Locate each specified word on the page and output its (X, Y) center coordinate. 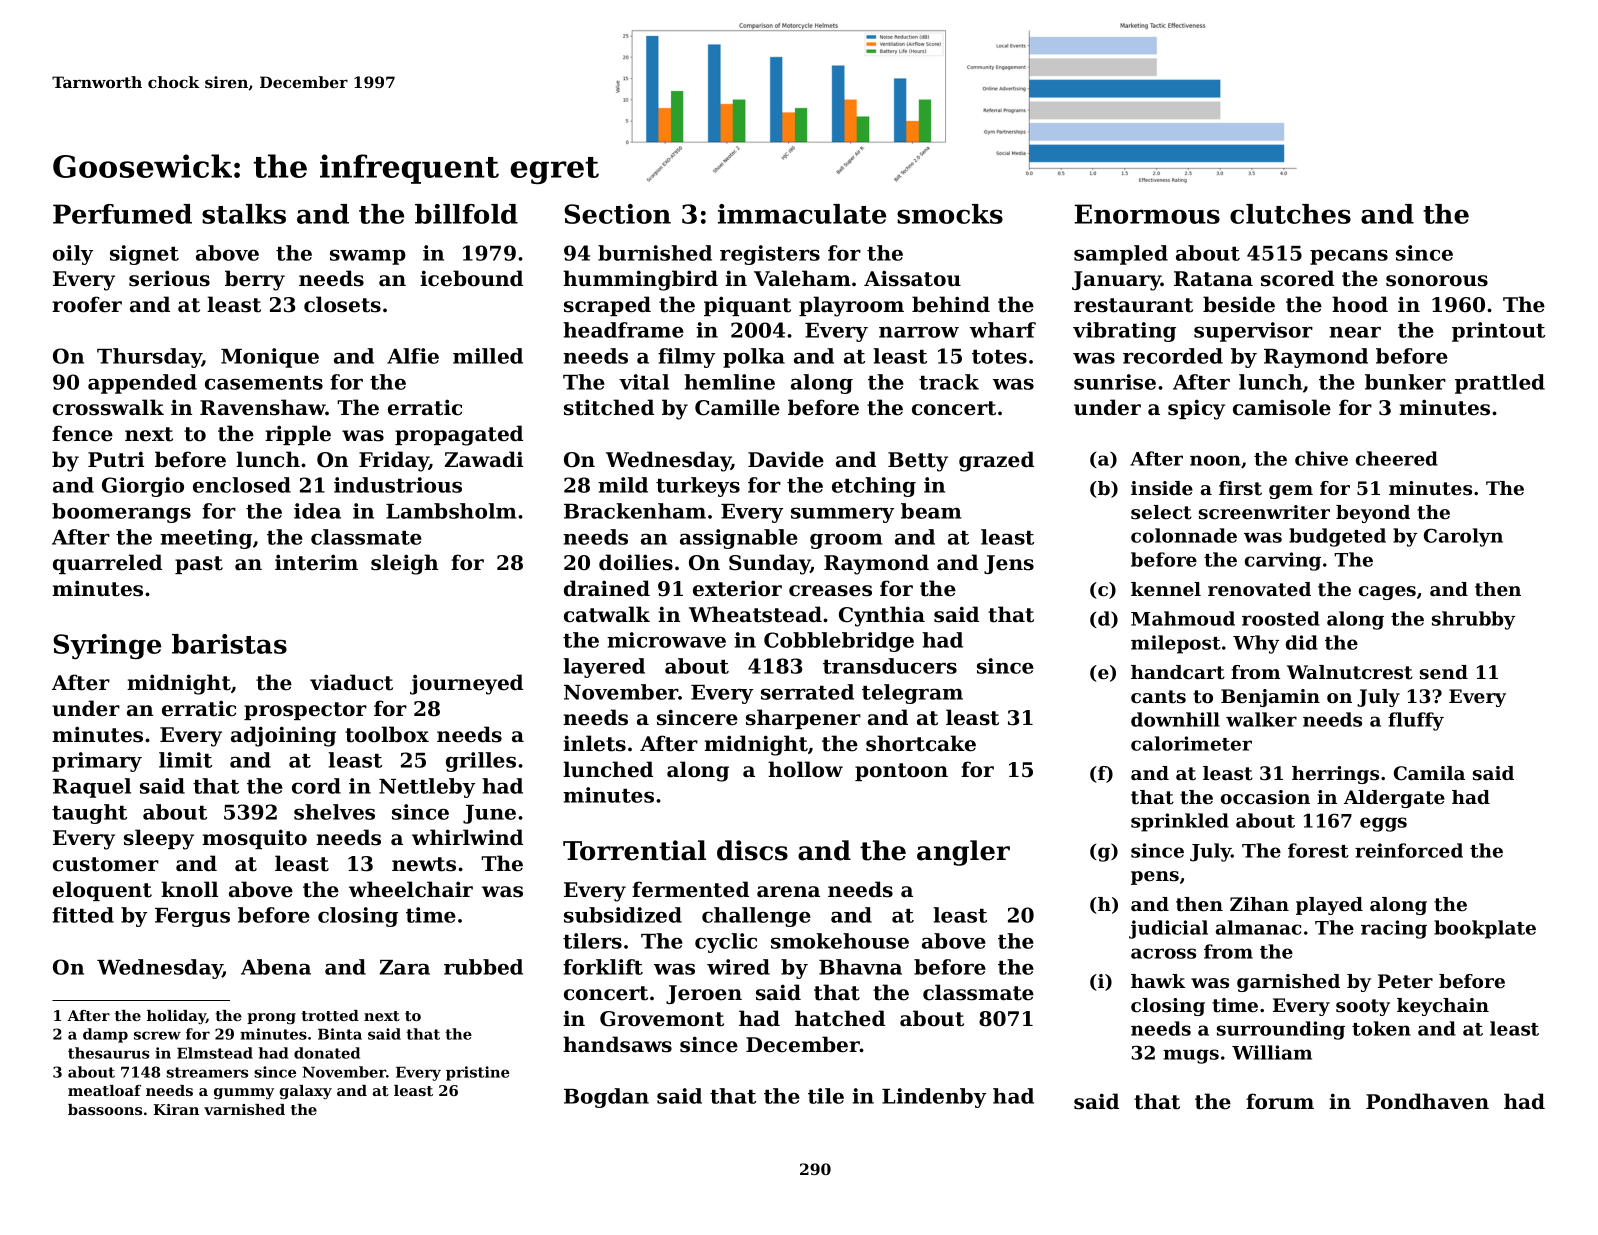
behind (951, 304)
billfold (466, 214)
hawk (1158, 981)
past (199, 565)
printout (1498, 332)
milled (488, 356)
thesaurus (109, 1053)
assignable (739, 539)
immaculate (802, 214)
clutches (1290, 214)
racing (1394, 929)
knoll (189, 889)
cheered (1397, 458)
